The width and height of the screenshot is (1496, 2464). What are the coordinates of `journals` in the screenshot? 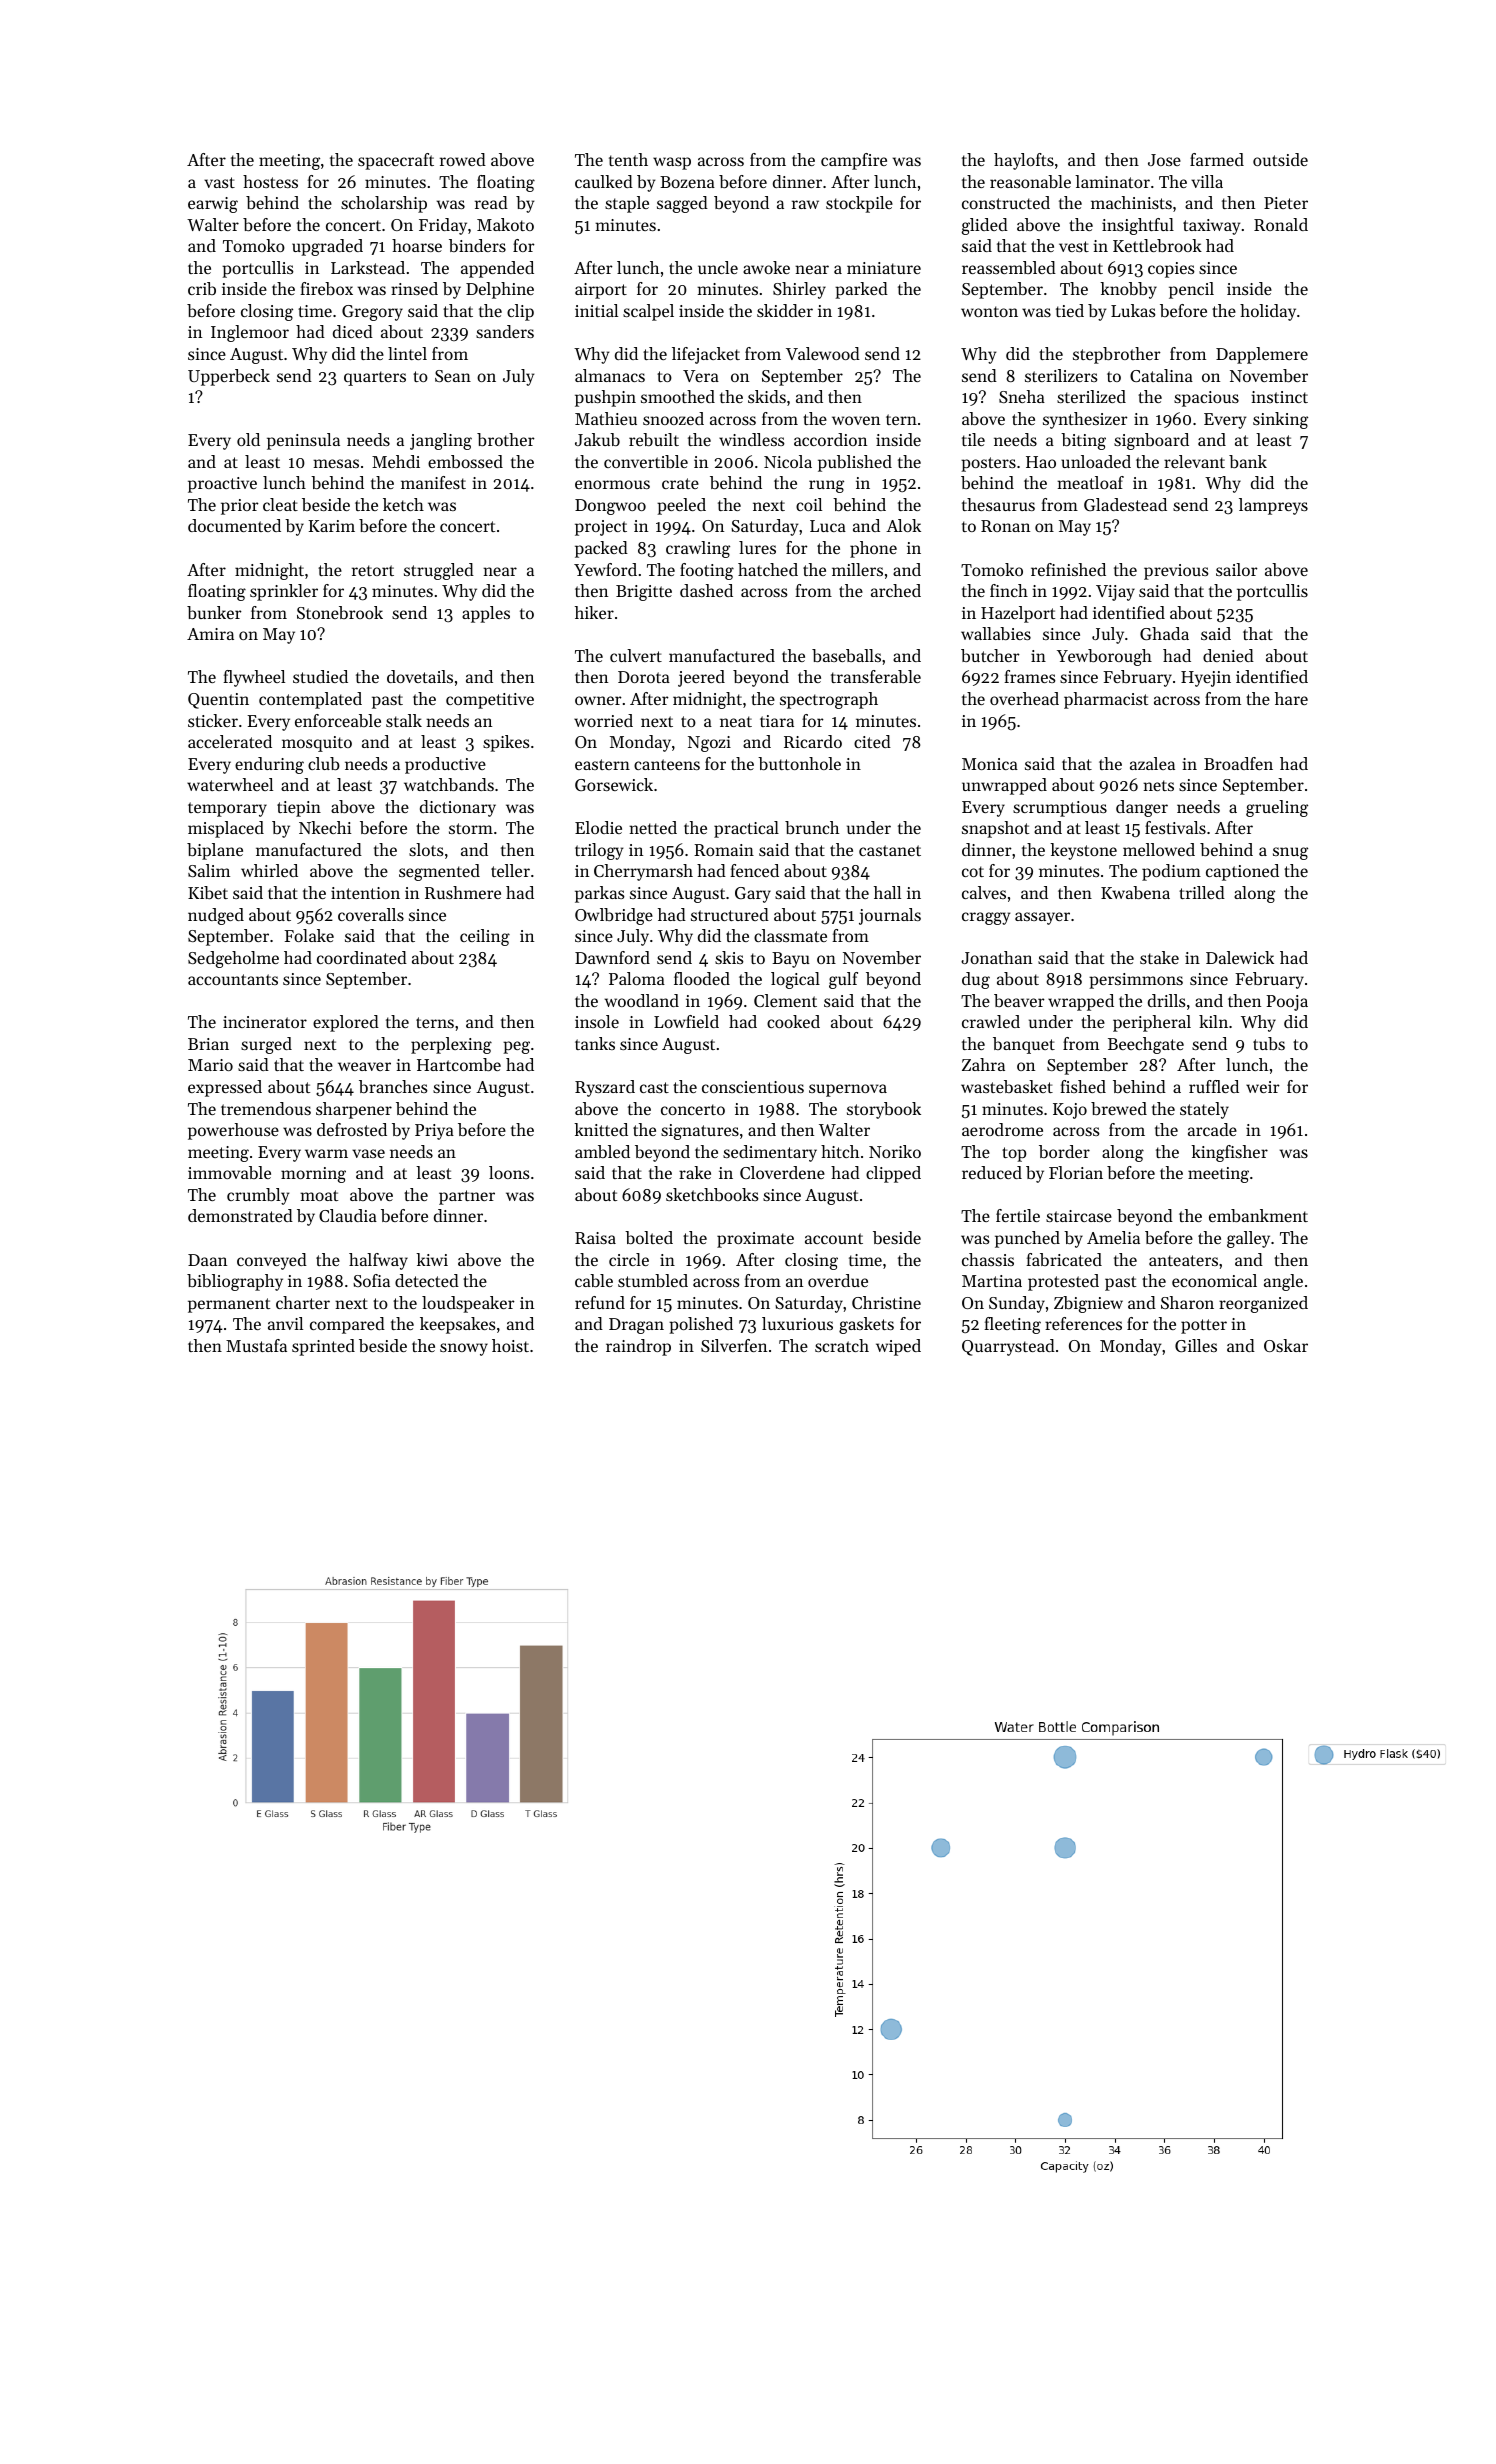 It's located at (890, 916).
